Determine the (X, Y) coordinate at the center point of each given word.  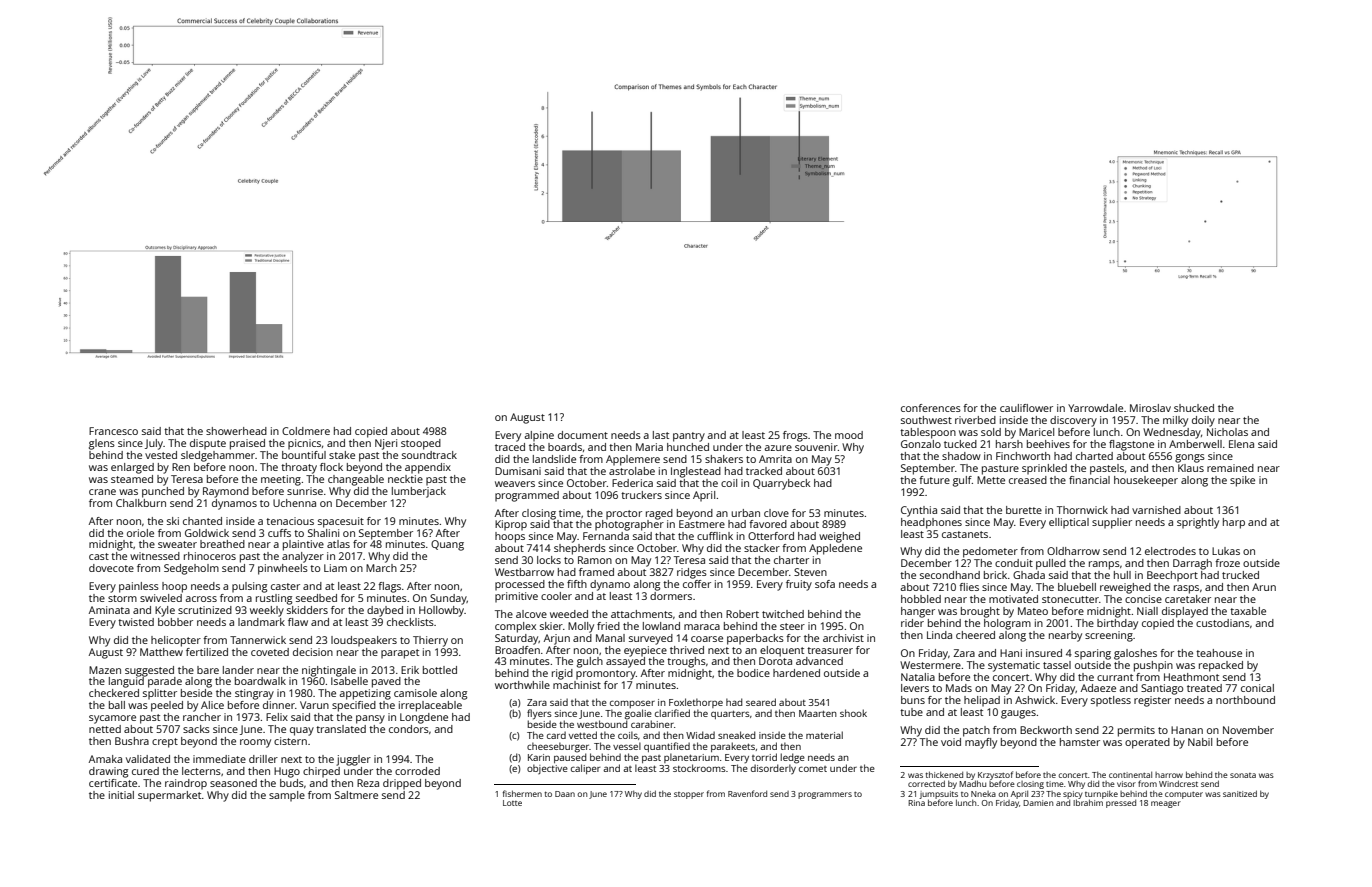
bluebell (1077, 587)
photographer (629, 525)
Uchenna (294, 503)
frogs (795, 436)
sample (287, 796)
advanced (819, 661)
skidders (307, 610)
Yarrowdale (1095, 408)
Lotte (512, 803)
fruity (799, 585)
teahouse (1219, 653)
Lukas (1226, 551)
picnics (304, 444)
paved (386, 682)
